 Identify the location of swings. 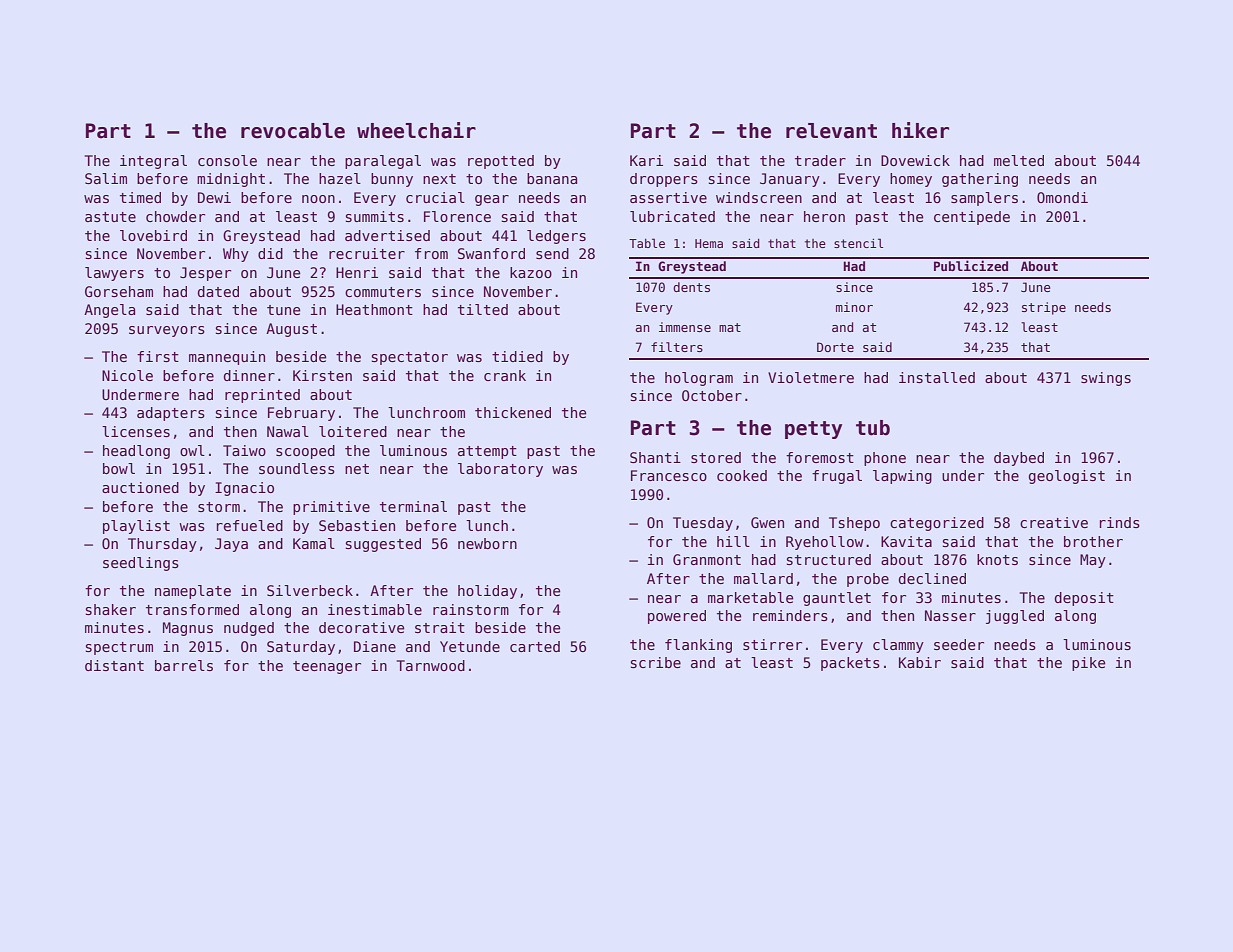
(1106, 379).
